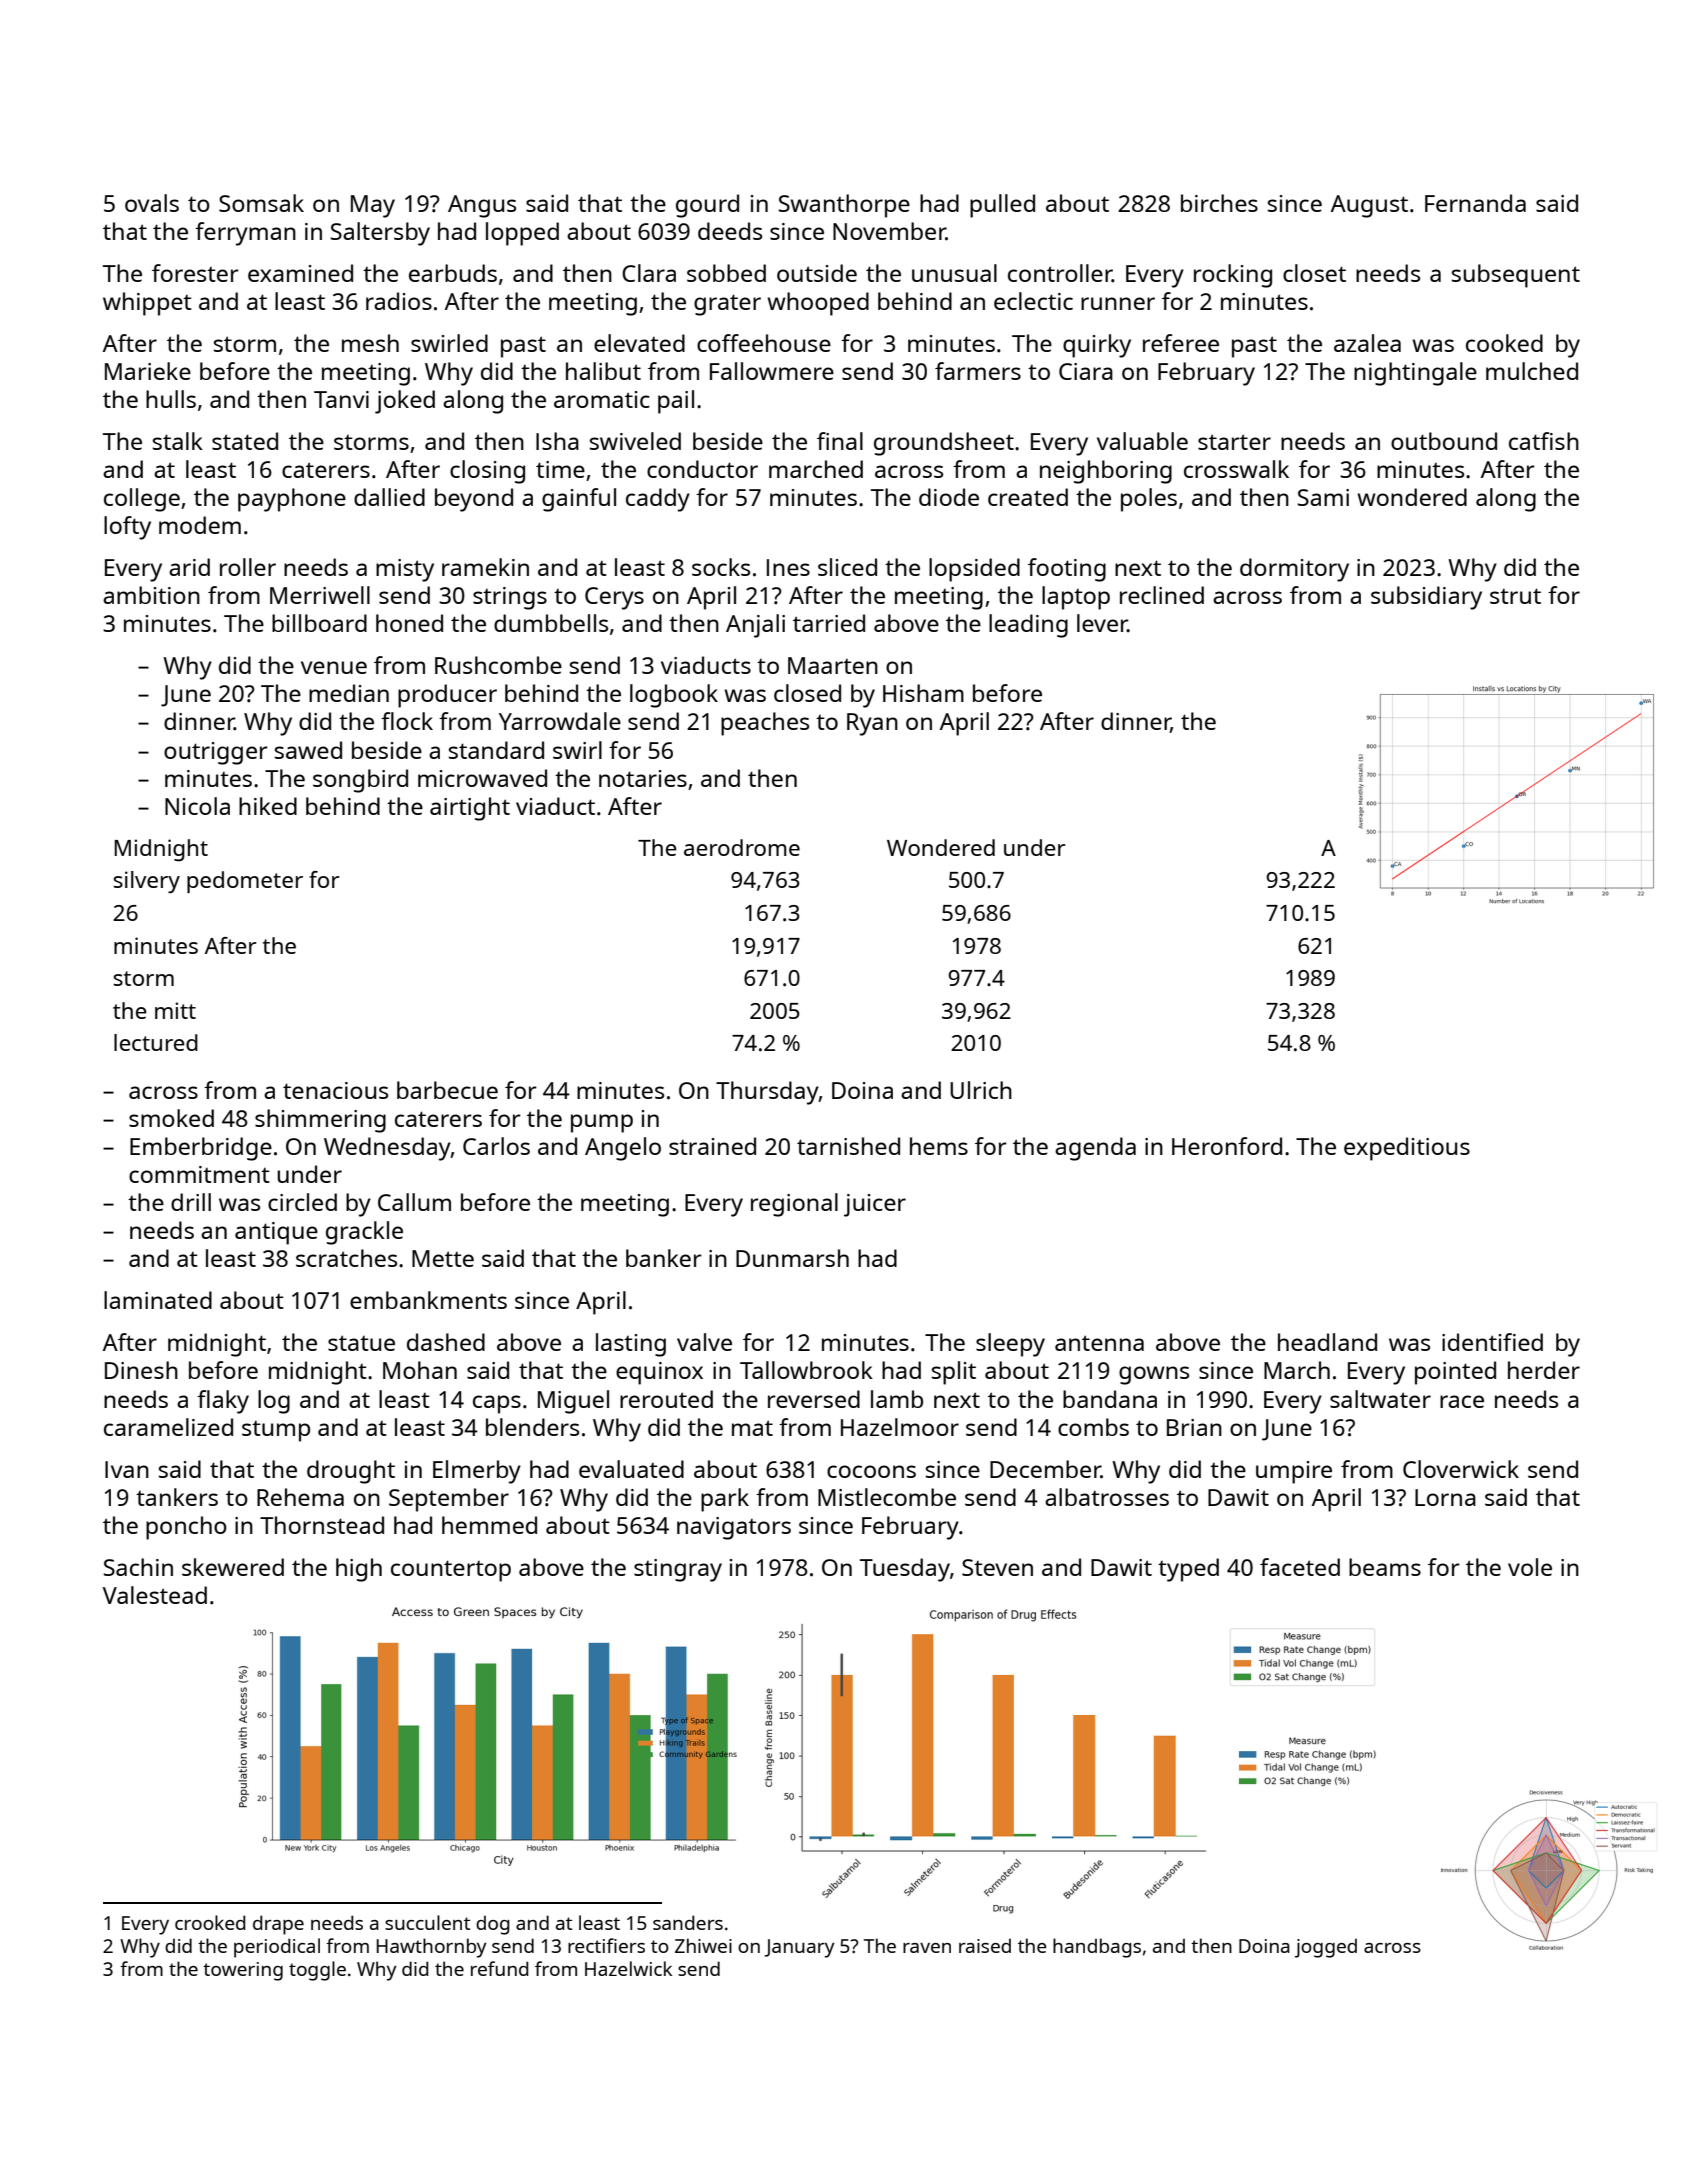 The image size is (1683, 2178). Describe the element at coordinates (1407, 1149) in the screenshot. I see `expeditious` at that location.
